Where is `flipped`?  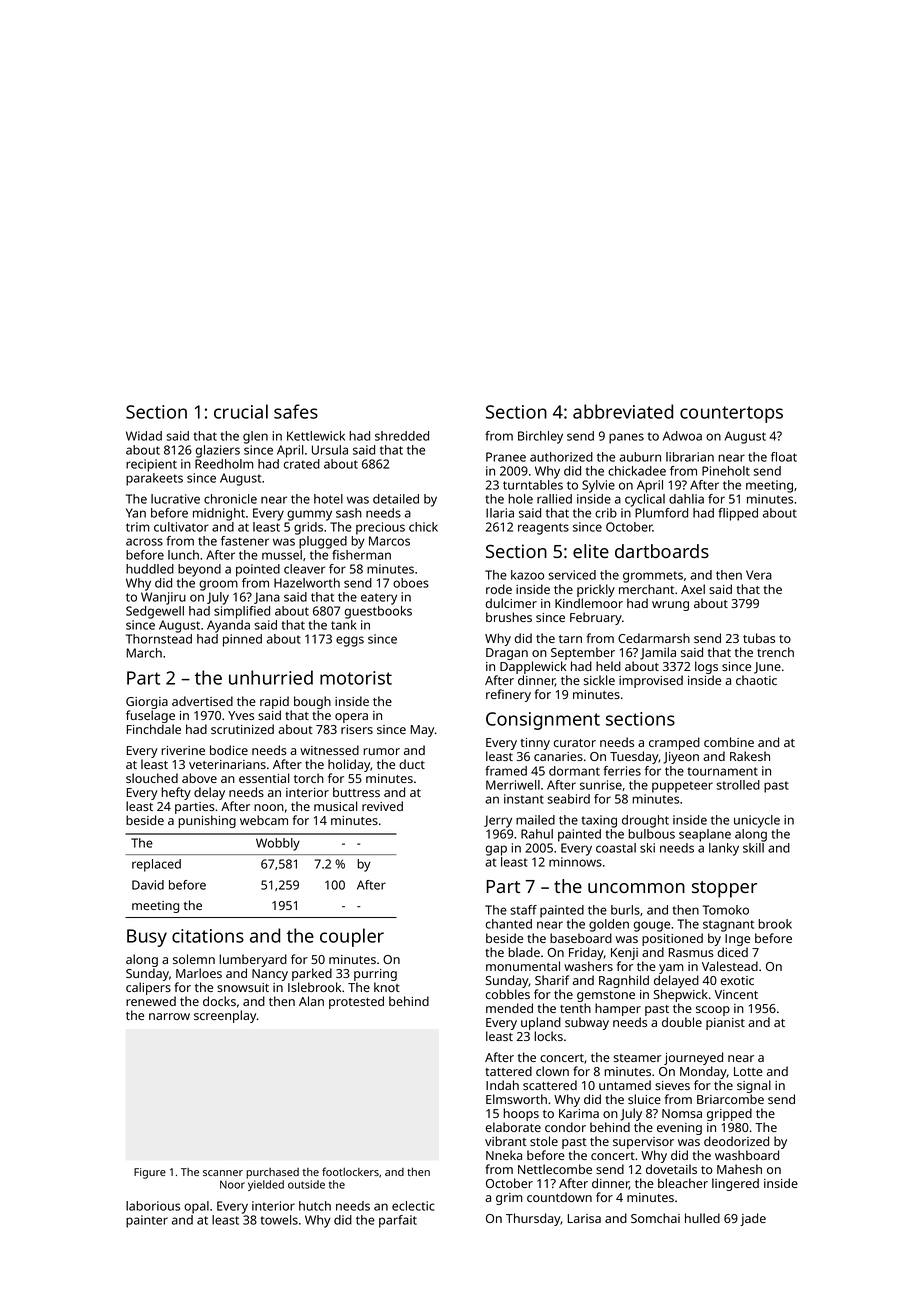
flipped is located at coordinates (738, 514).
